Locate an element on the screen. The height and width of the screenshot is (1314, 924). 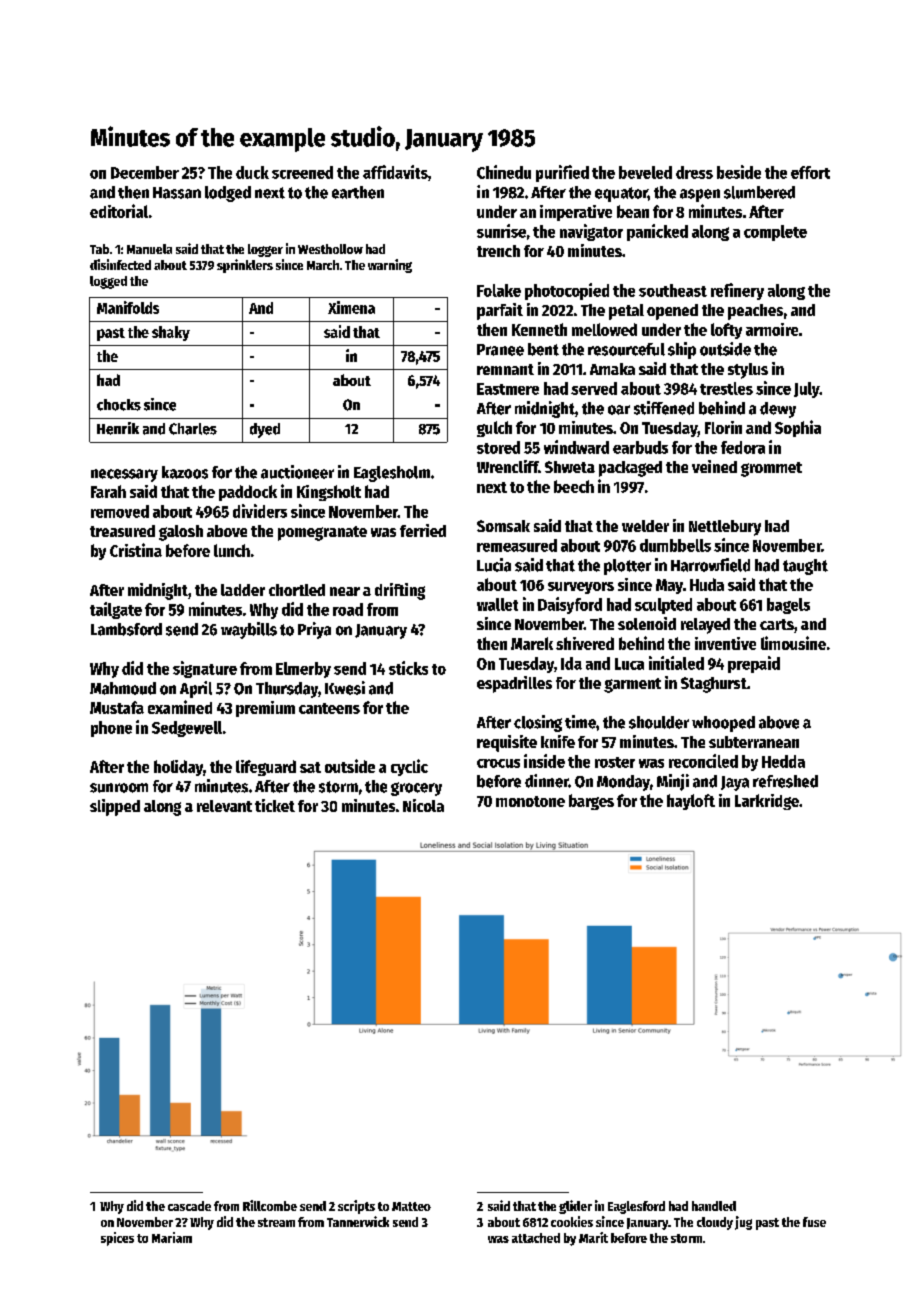
Larkridge is located at coordinates (767, 802).
